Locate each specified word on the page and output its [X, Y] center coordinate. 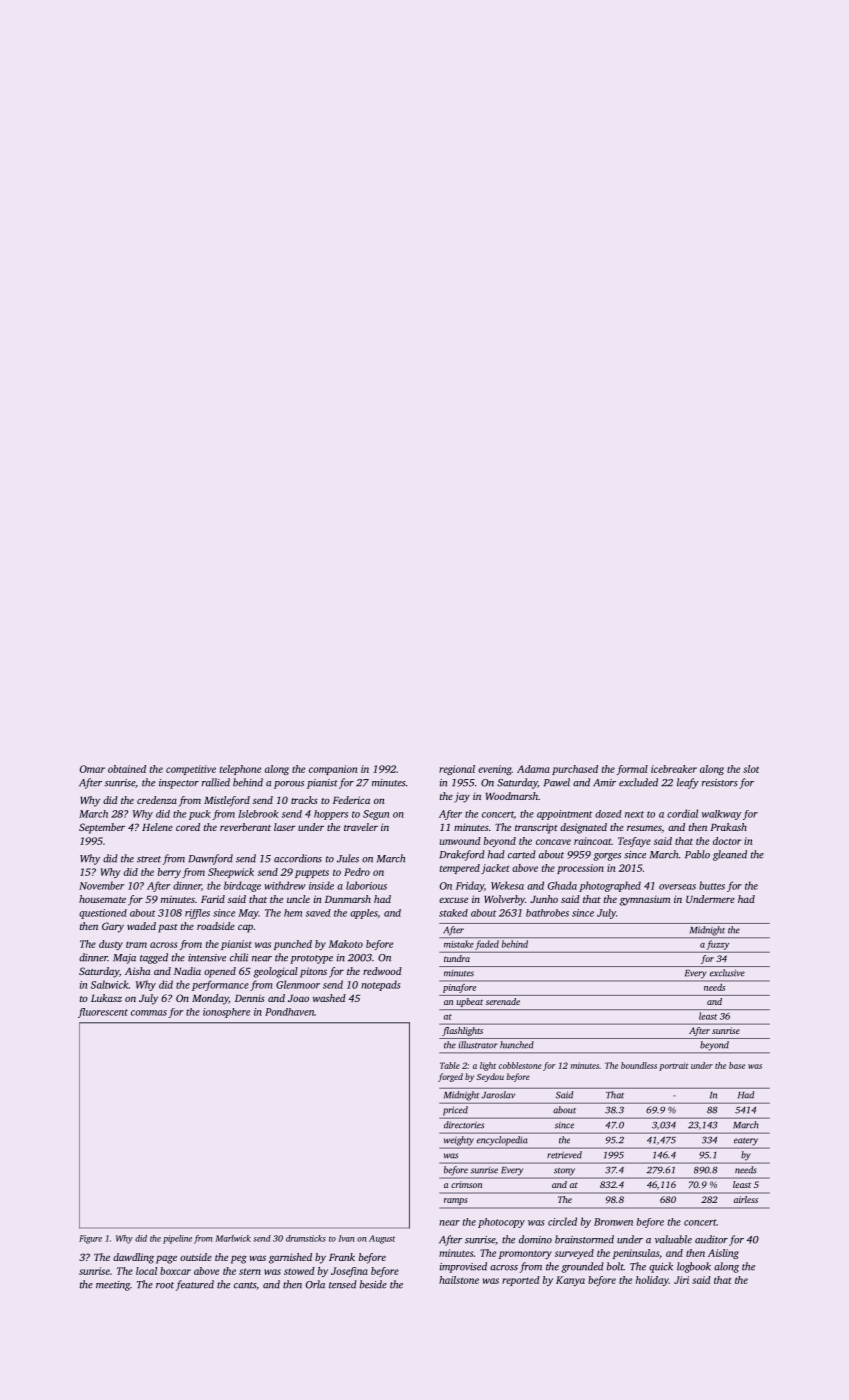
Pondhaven [289, 1012]
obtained [127, 769]
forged [450, 1077]
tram [136, 944]
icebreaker [674, 769]
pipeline [177, 1239]
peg [239, 1259]
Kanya [570, 1281]
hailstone [459, 1280]
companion [333, 770]
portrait [674, 1066]
